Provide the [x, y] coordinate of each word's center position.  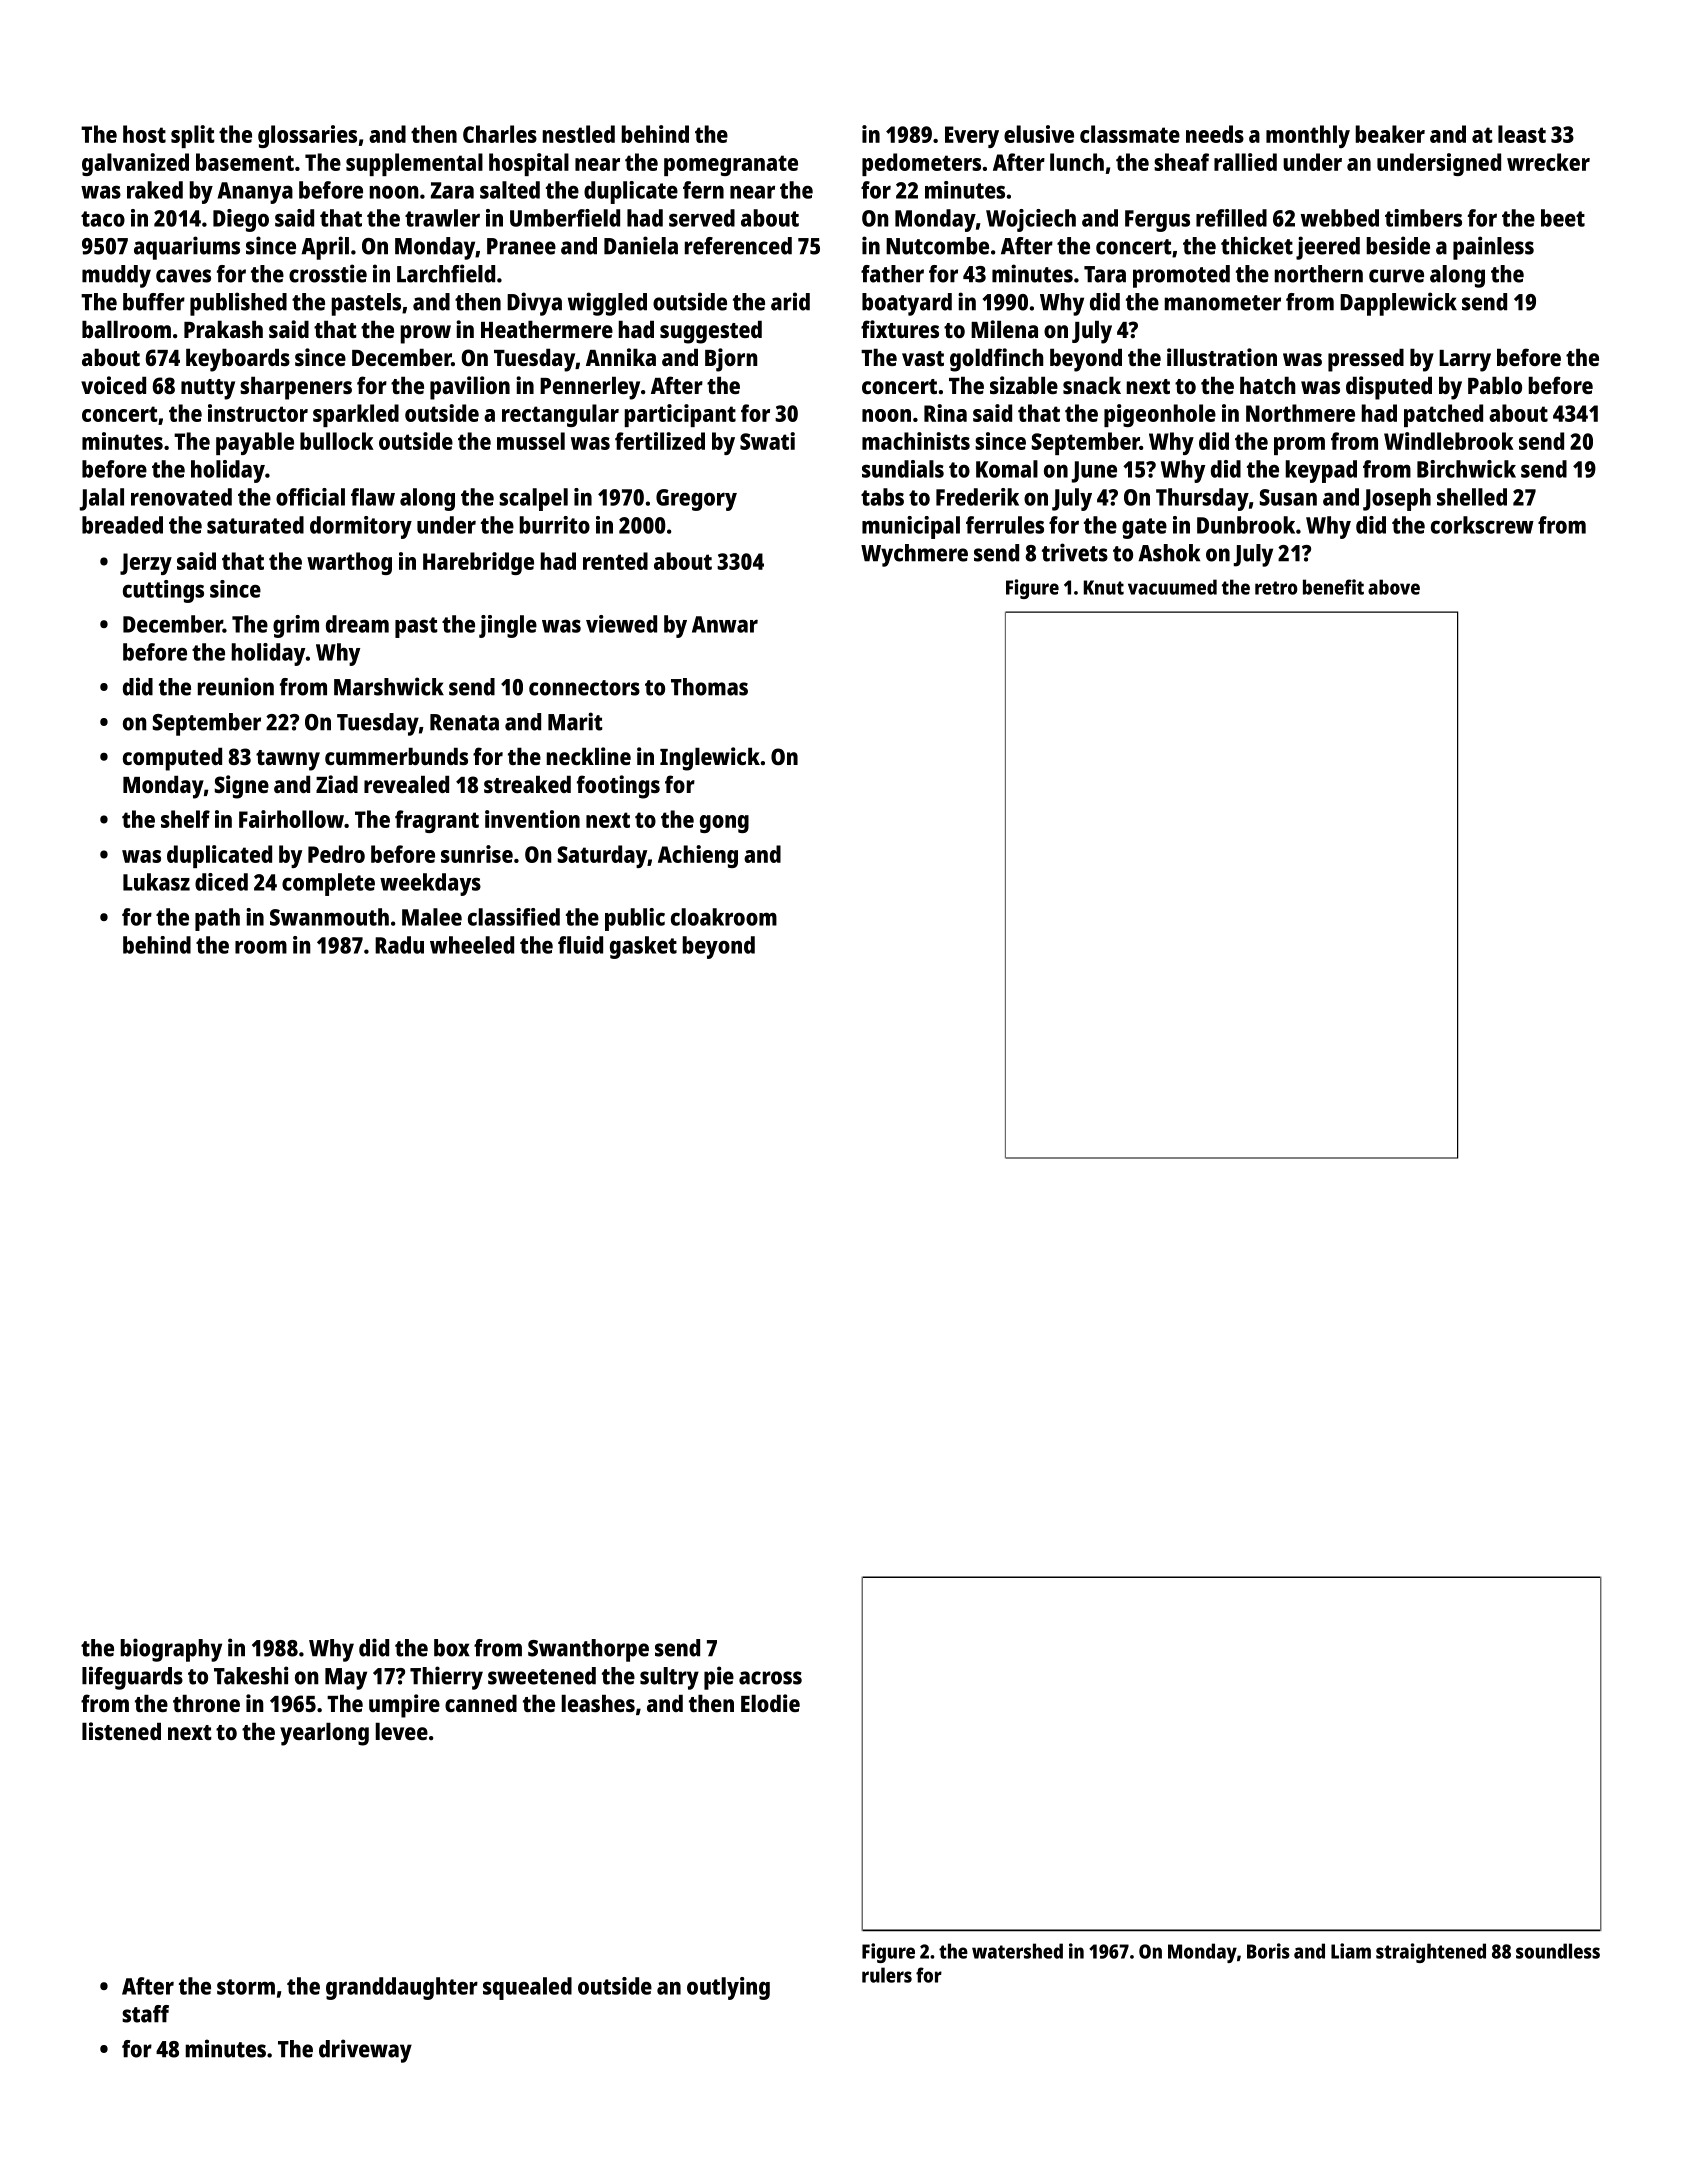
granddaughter [402, 1988]
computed [172, 759]
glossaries [307, 136]
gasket [643, 947]
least [1522, 134]
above [1394, 587]
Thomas [709, 687]
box [452, 1648]
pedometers [921, 164]
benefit [1333, 587]
